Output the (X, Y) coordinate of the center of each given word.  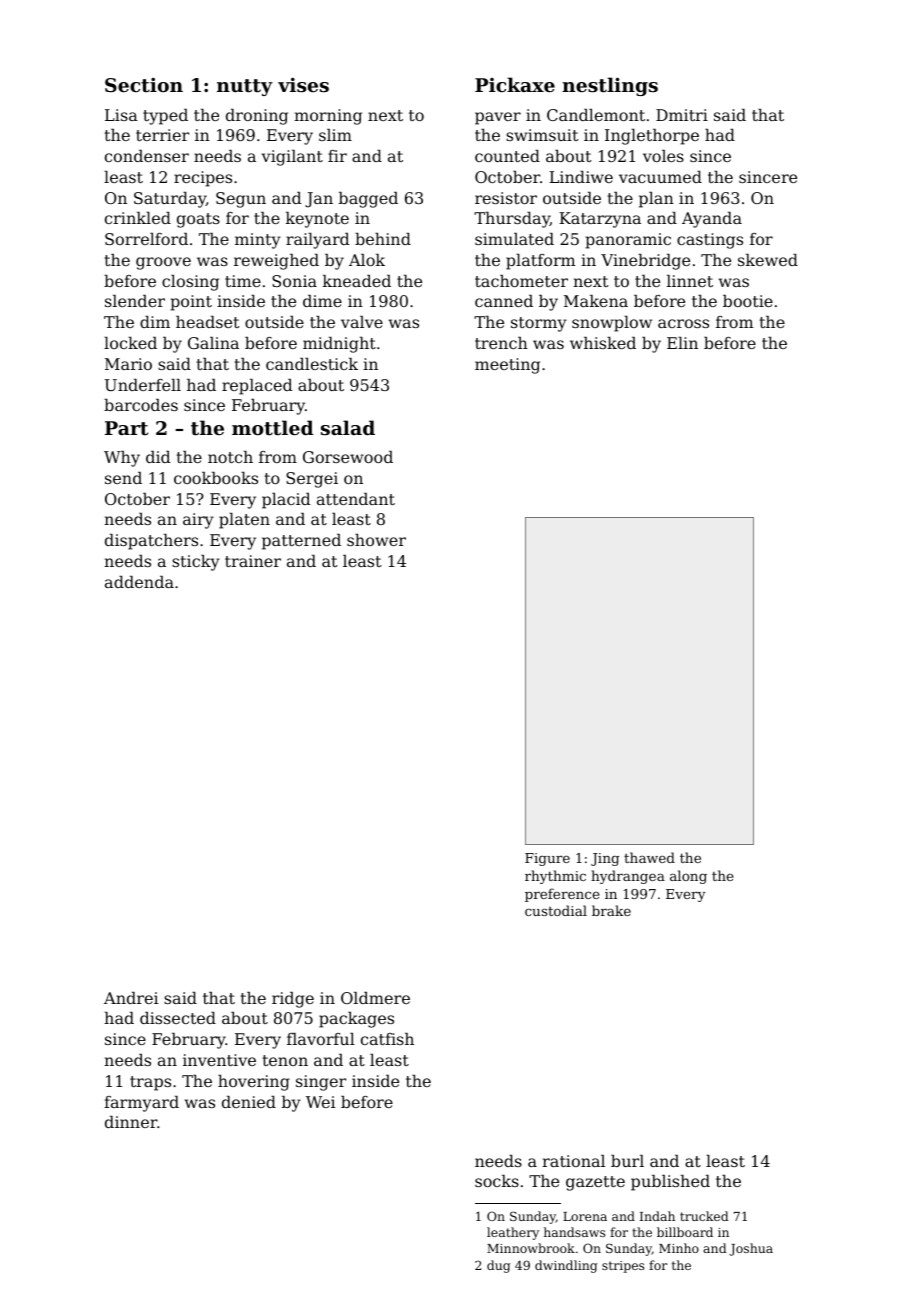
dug (498, 1266)
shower (376, 540)
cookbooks (216, 478)
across (683, 323)
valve (362, 322)
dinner (131, 1122)
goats (198, 220)
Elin (682, 343)
